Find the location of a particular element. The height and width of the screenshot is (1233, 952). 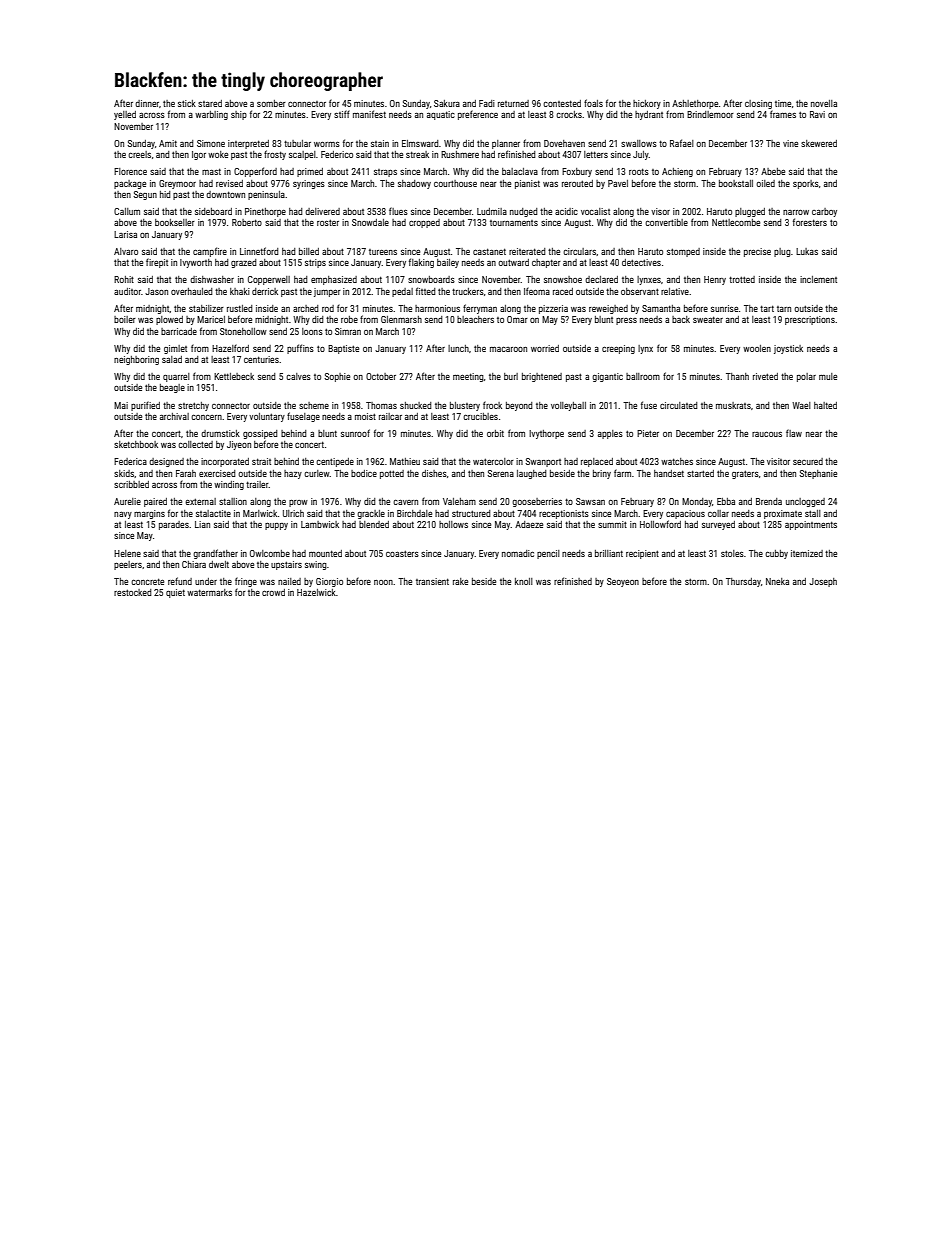

Mathieu is located at coordinates (405, 461).
